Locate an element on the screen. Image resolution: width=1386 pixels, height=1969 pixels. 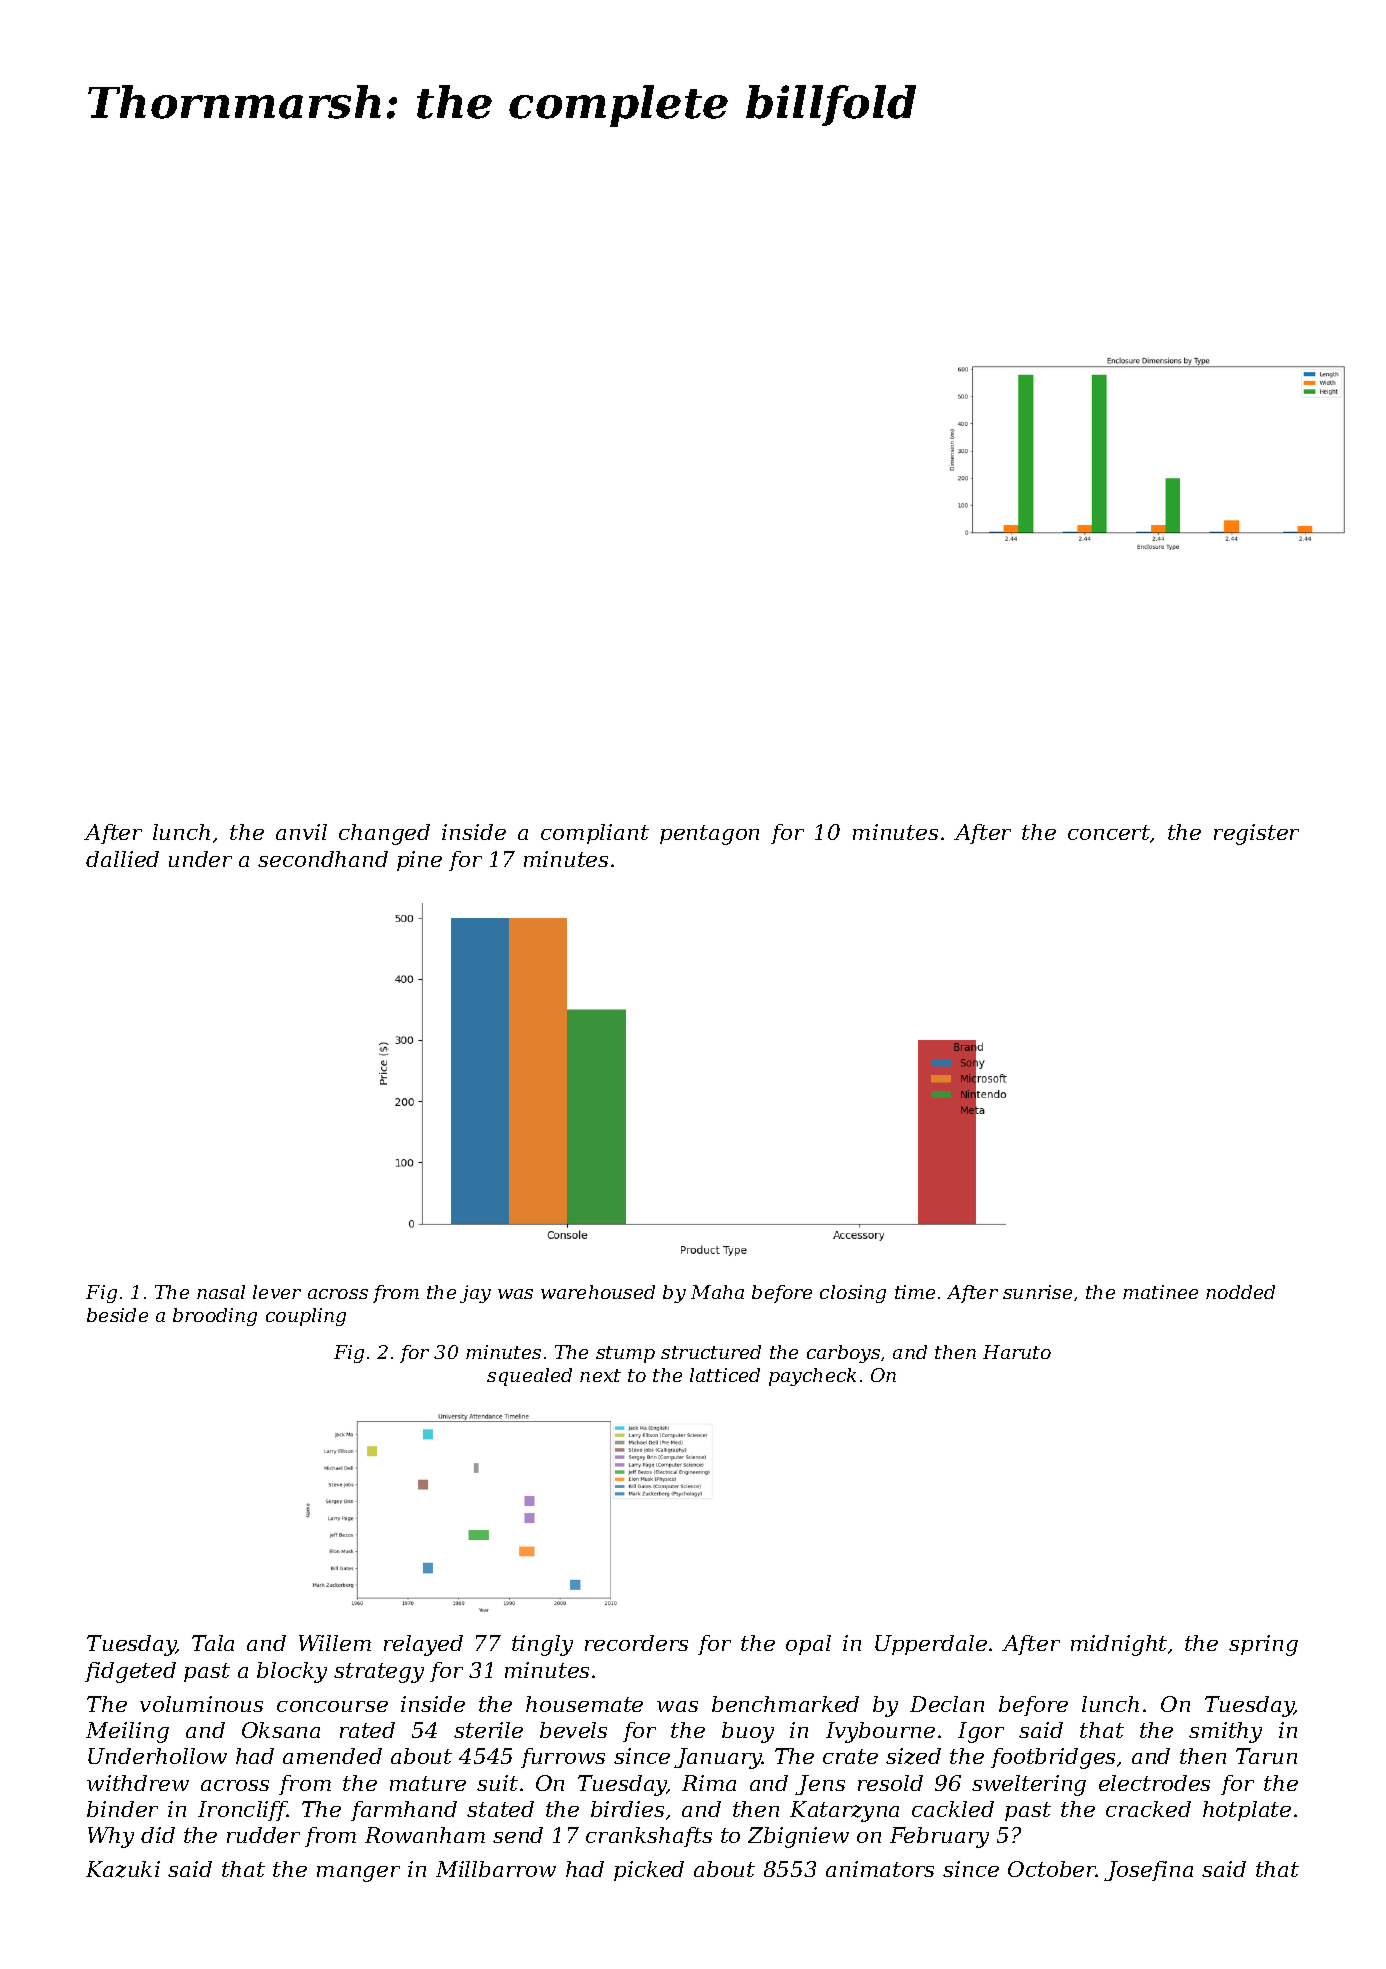
recorders is located at coordinates (636, 1643).
